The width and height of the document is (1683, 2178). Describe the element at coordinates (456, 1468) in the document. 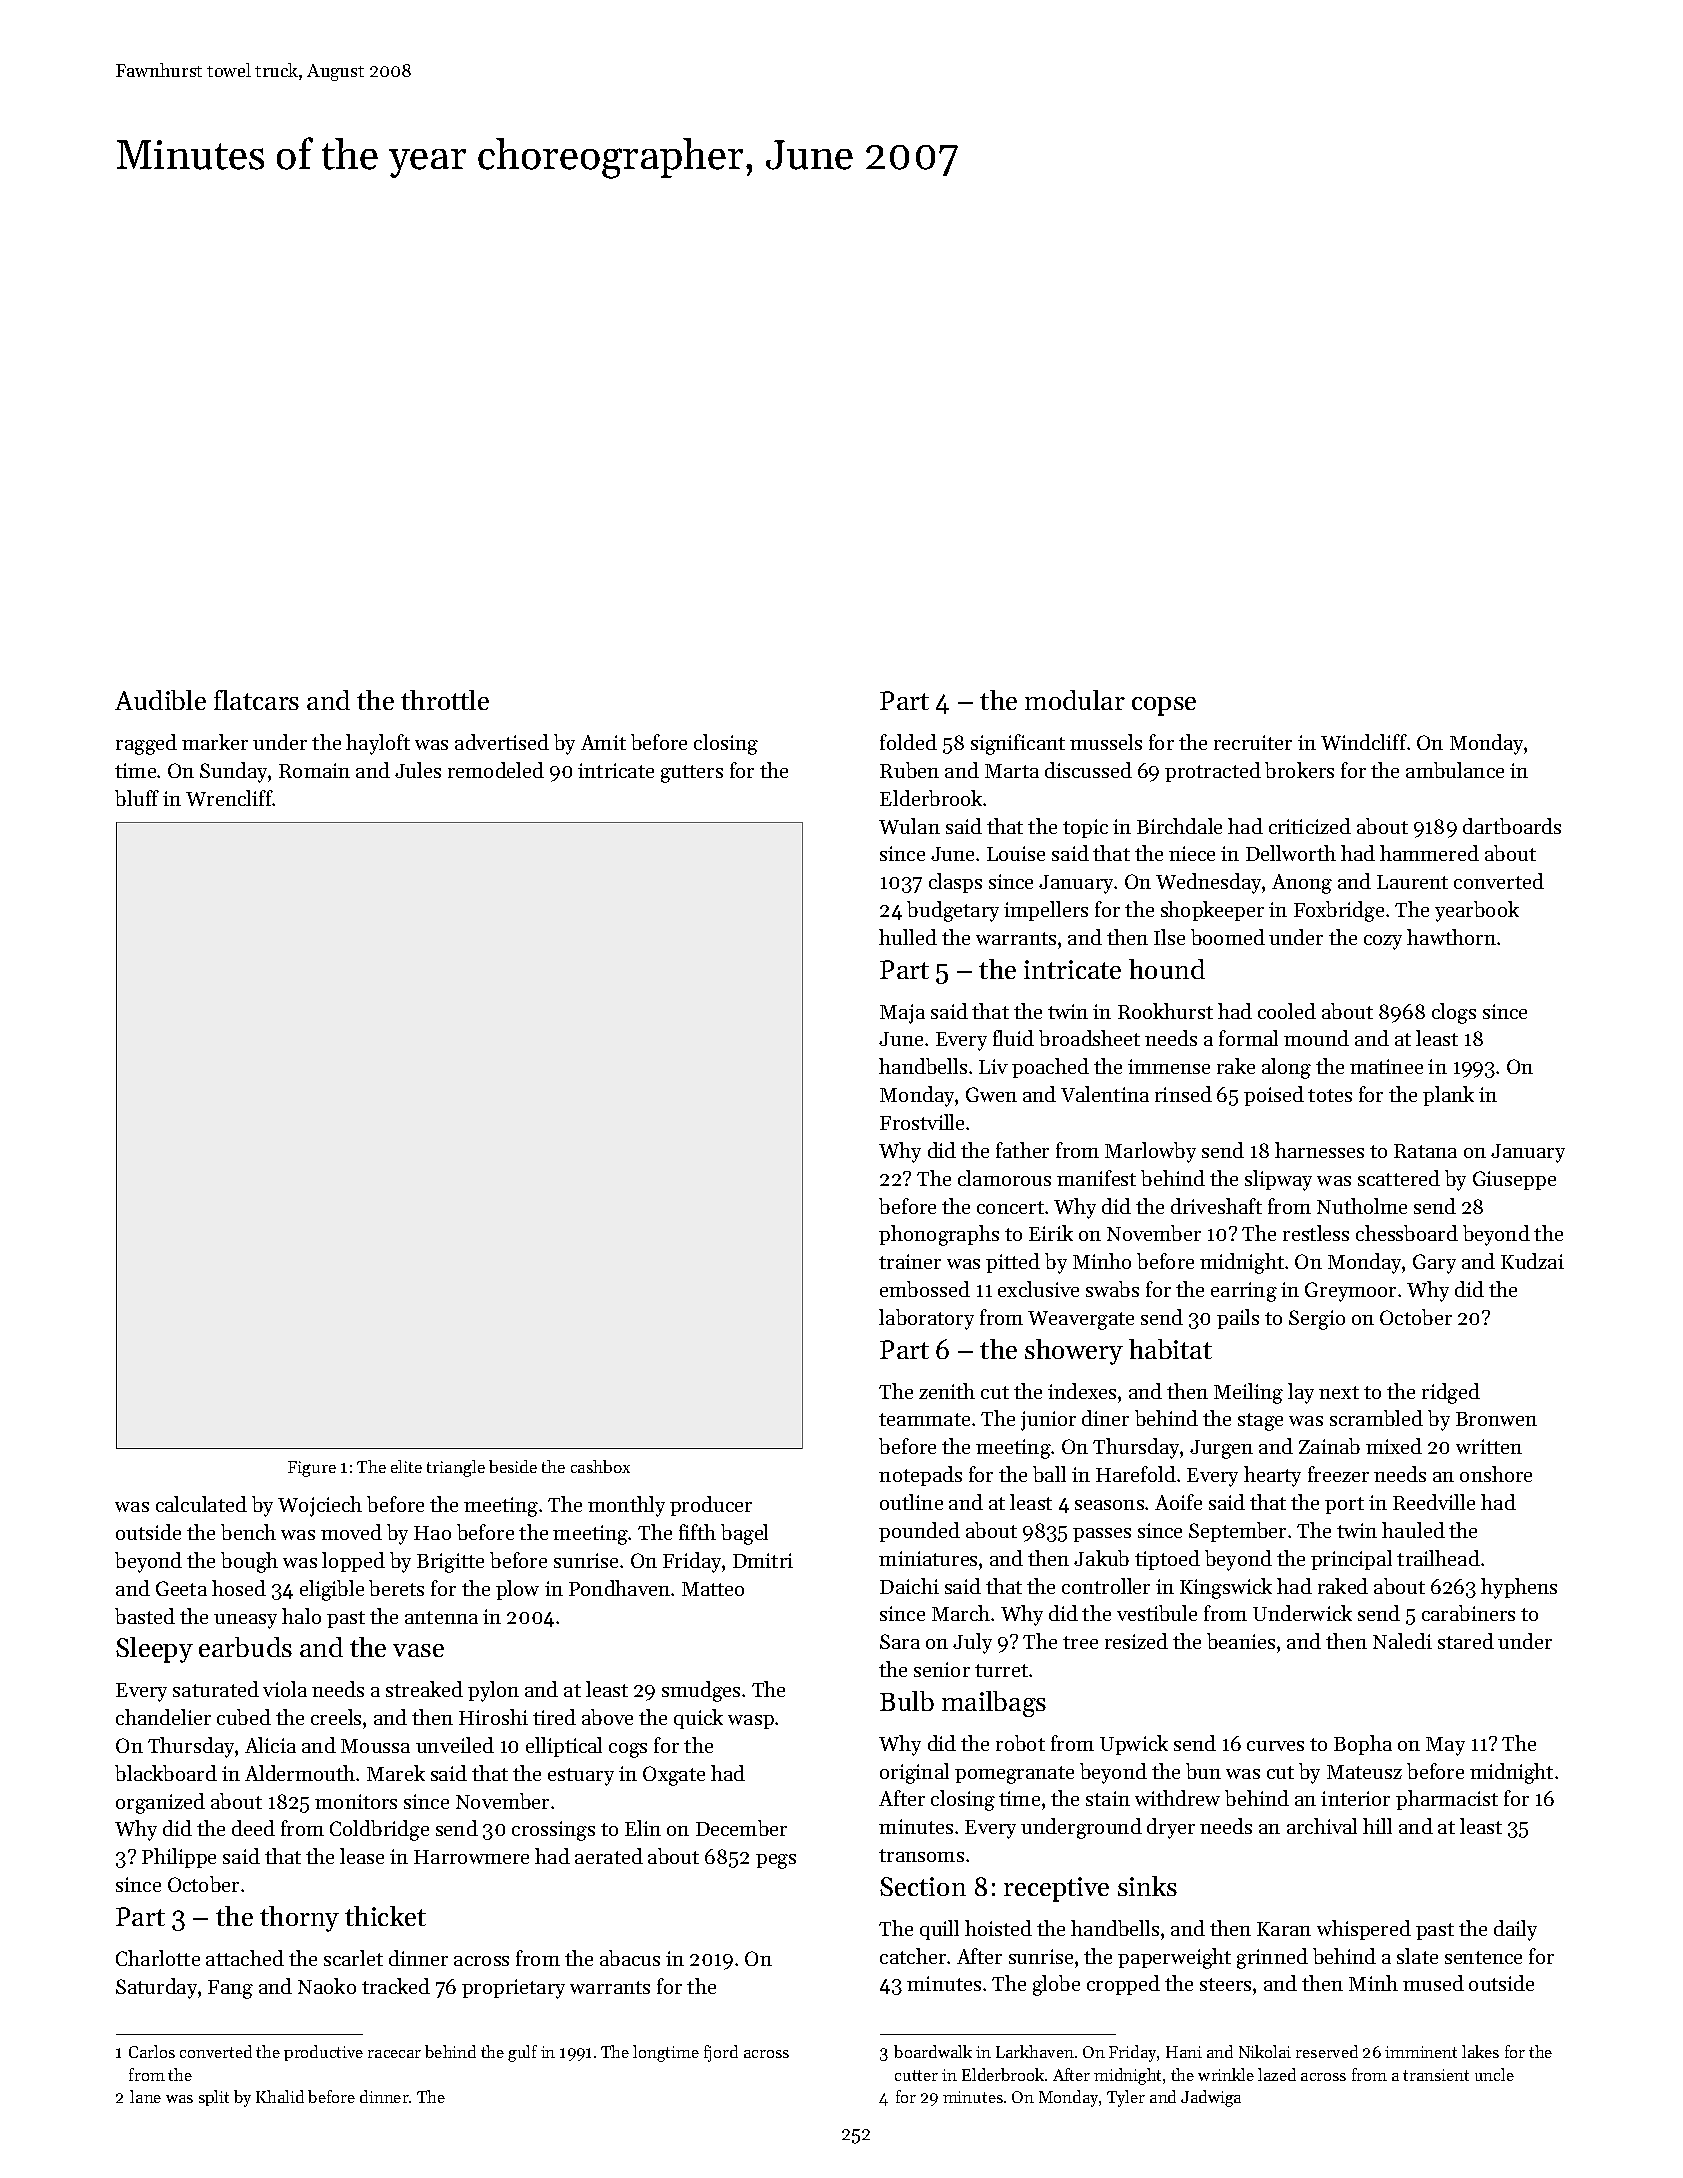

I see `triangle` at that location.
